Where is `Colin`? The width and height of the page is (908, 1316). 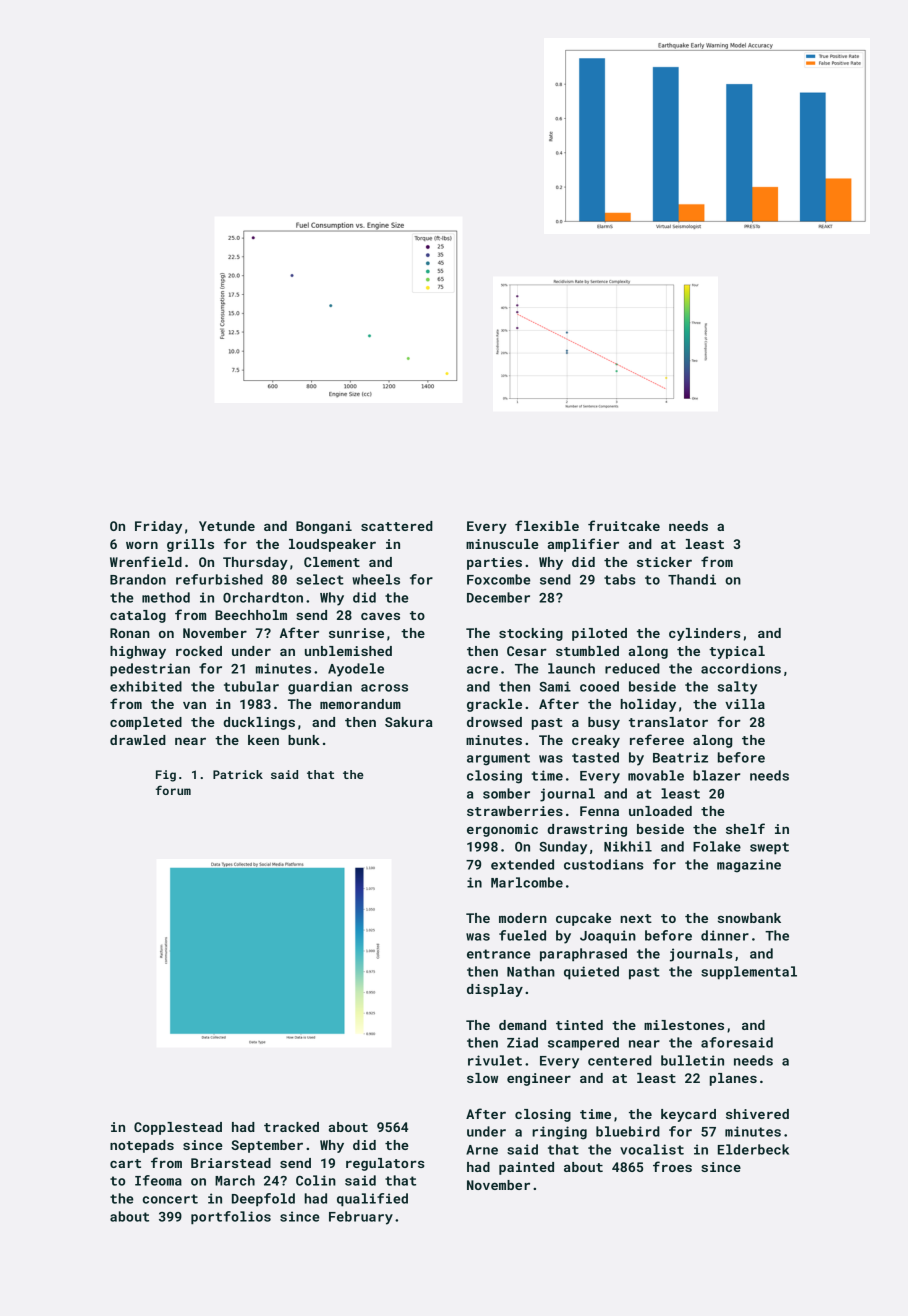 Colin is located at coordinates (316, 1180).
